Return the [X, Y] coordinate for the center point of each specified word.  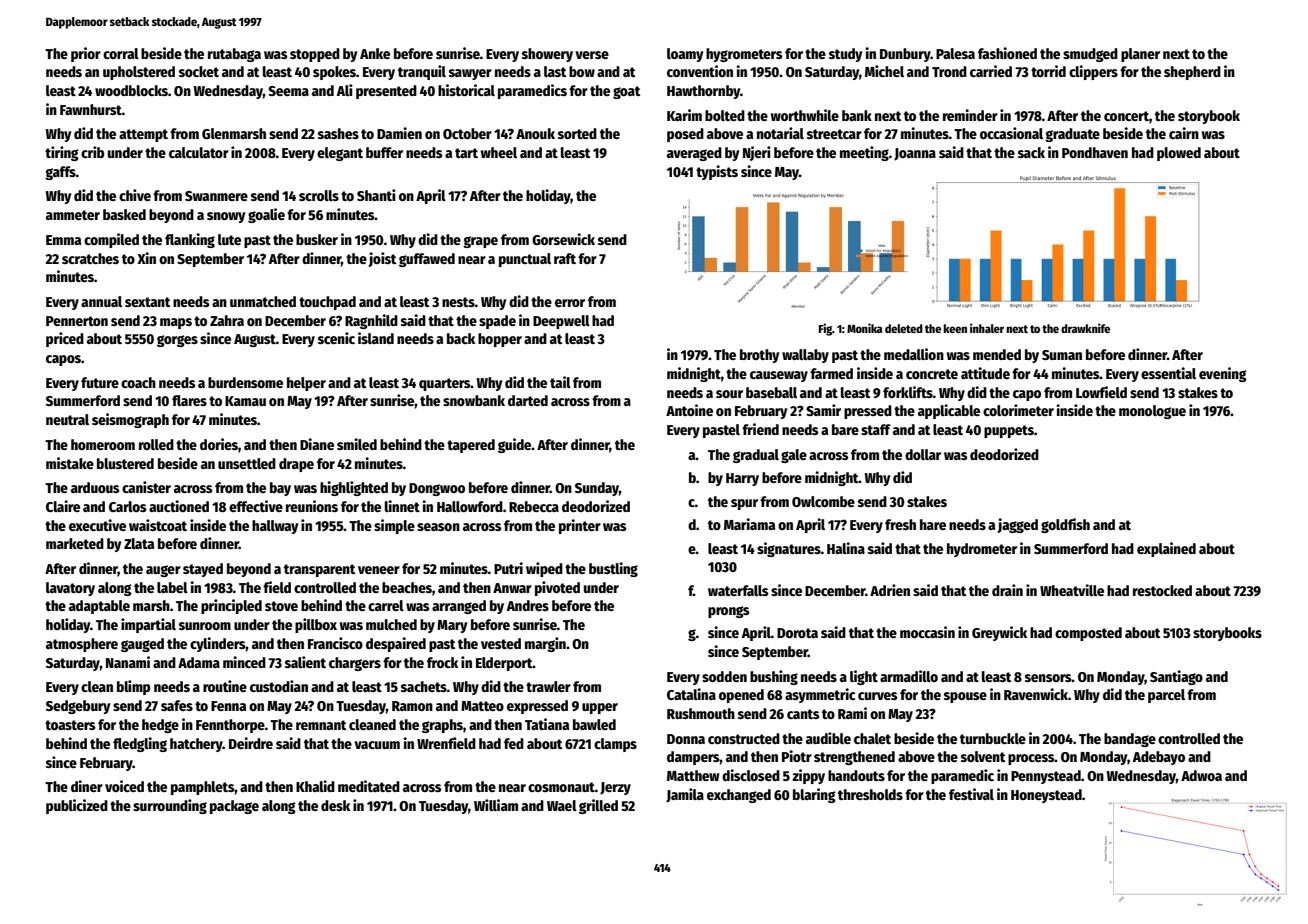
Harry [742, 479]
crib [92, 152]
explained [1166, 549]
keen [955, 328]
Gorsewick [563, 239]
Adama [199, 662]
